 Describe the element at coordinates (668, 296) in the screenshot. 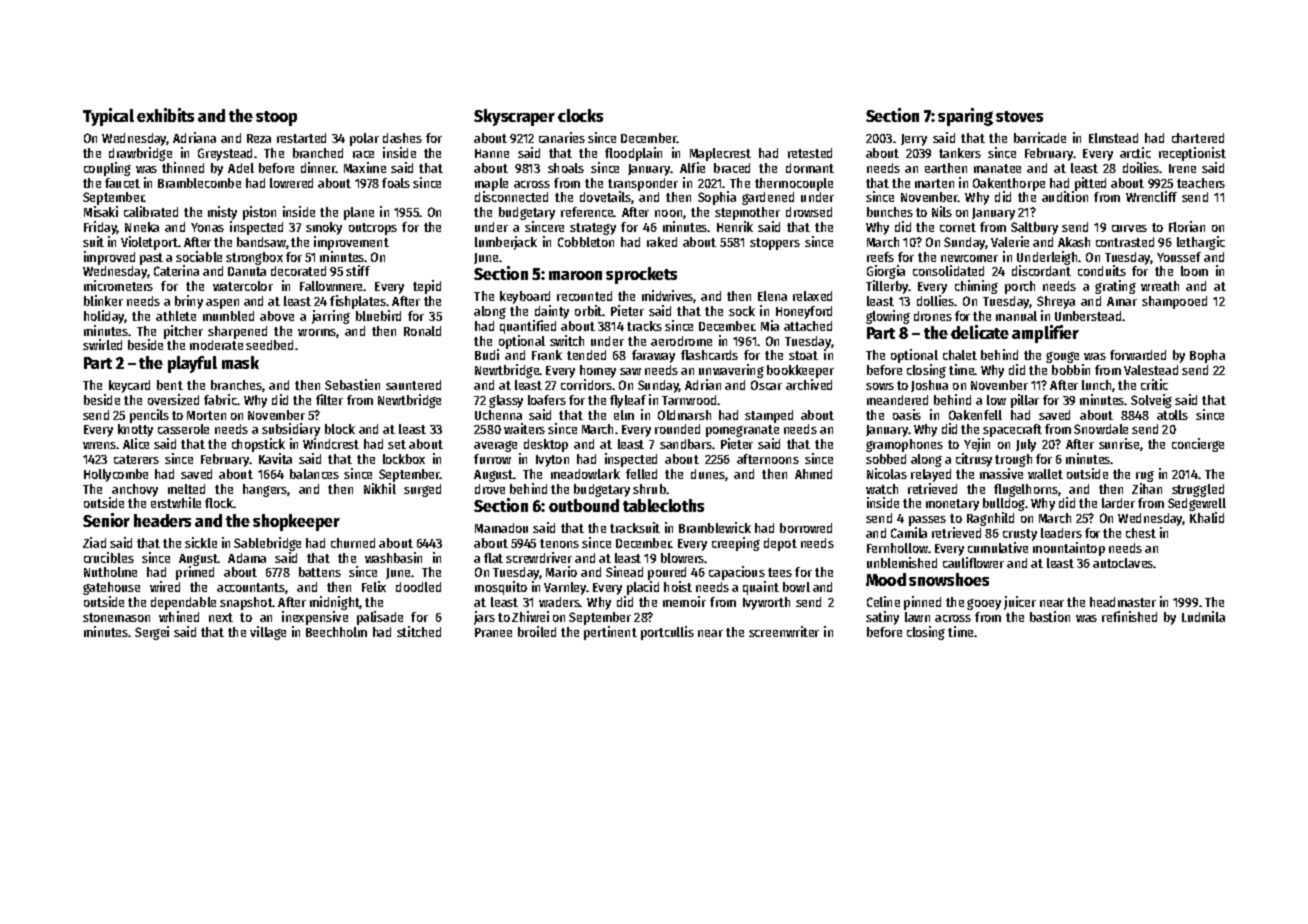

I see `midwives` at that location.
